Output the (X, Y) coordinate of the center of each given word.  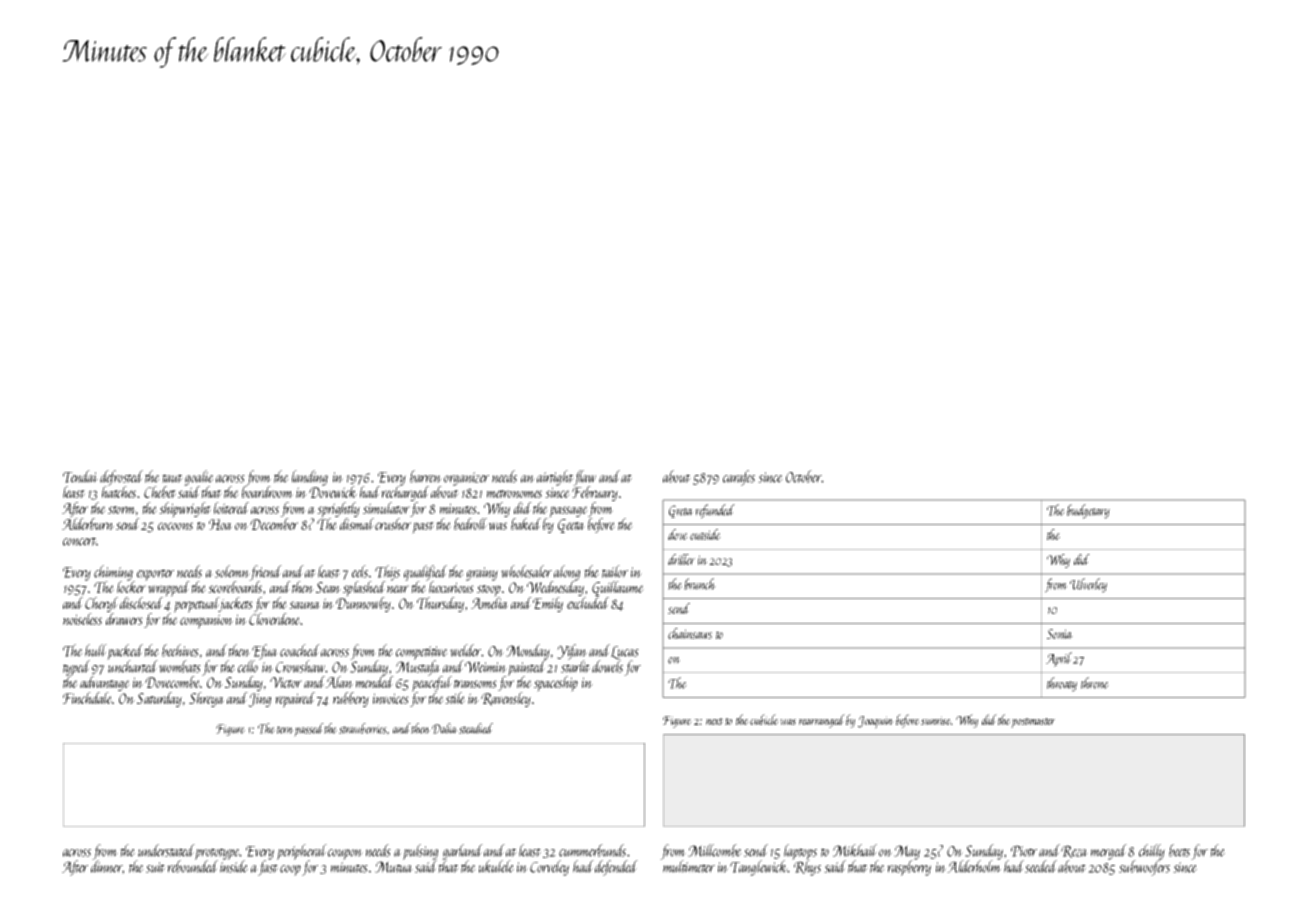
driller (681, 559)
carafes (739, 478)
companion (206, 621)
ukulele (496, 866)
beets (1179, 850)
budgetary (1088, 511)
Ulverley (1088, 585)
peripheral (302, 852)
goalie (199, 478)
